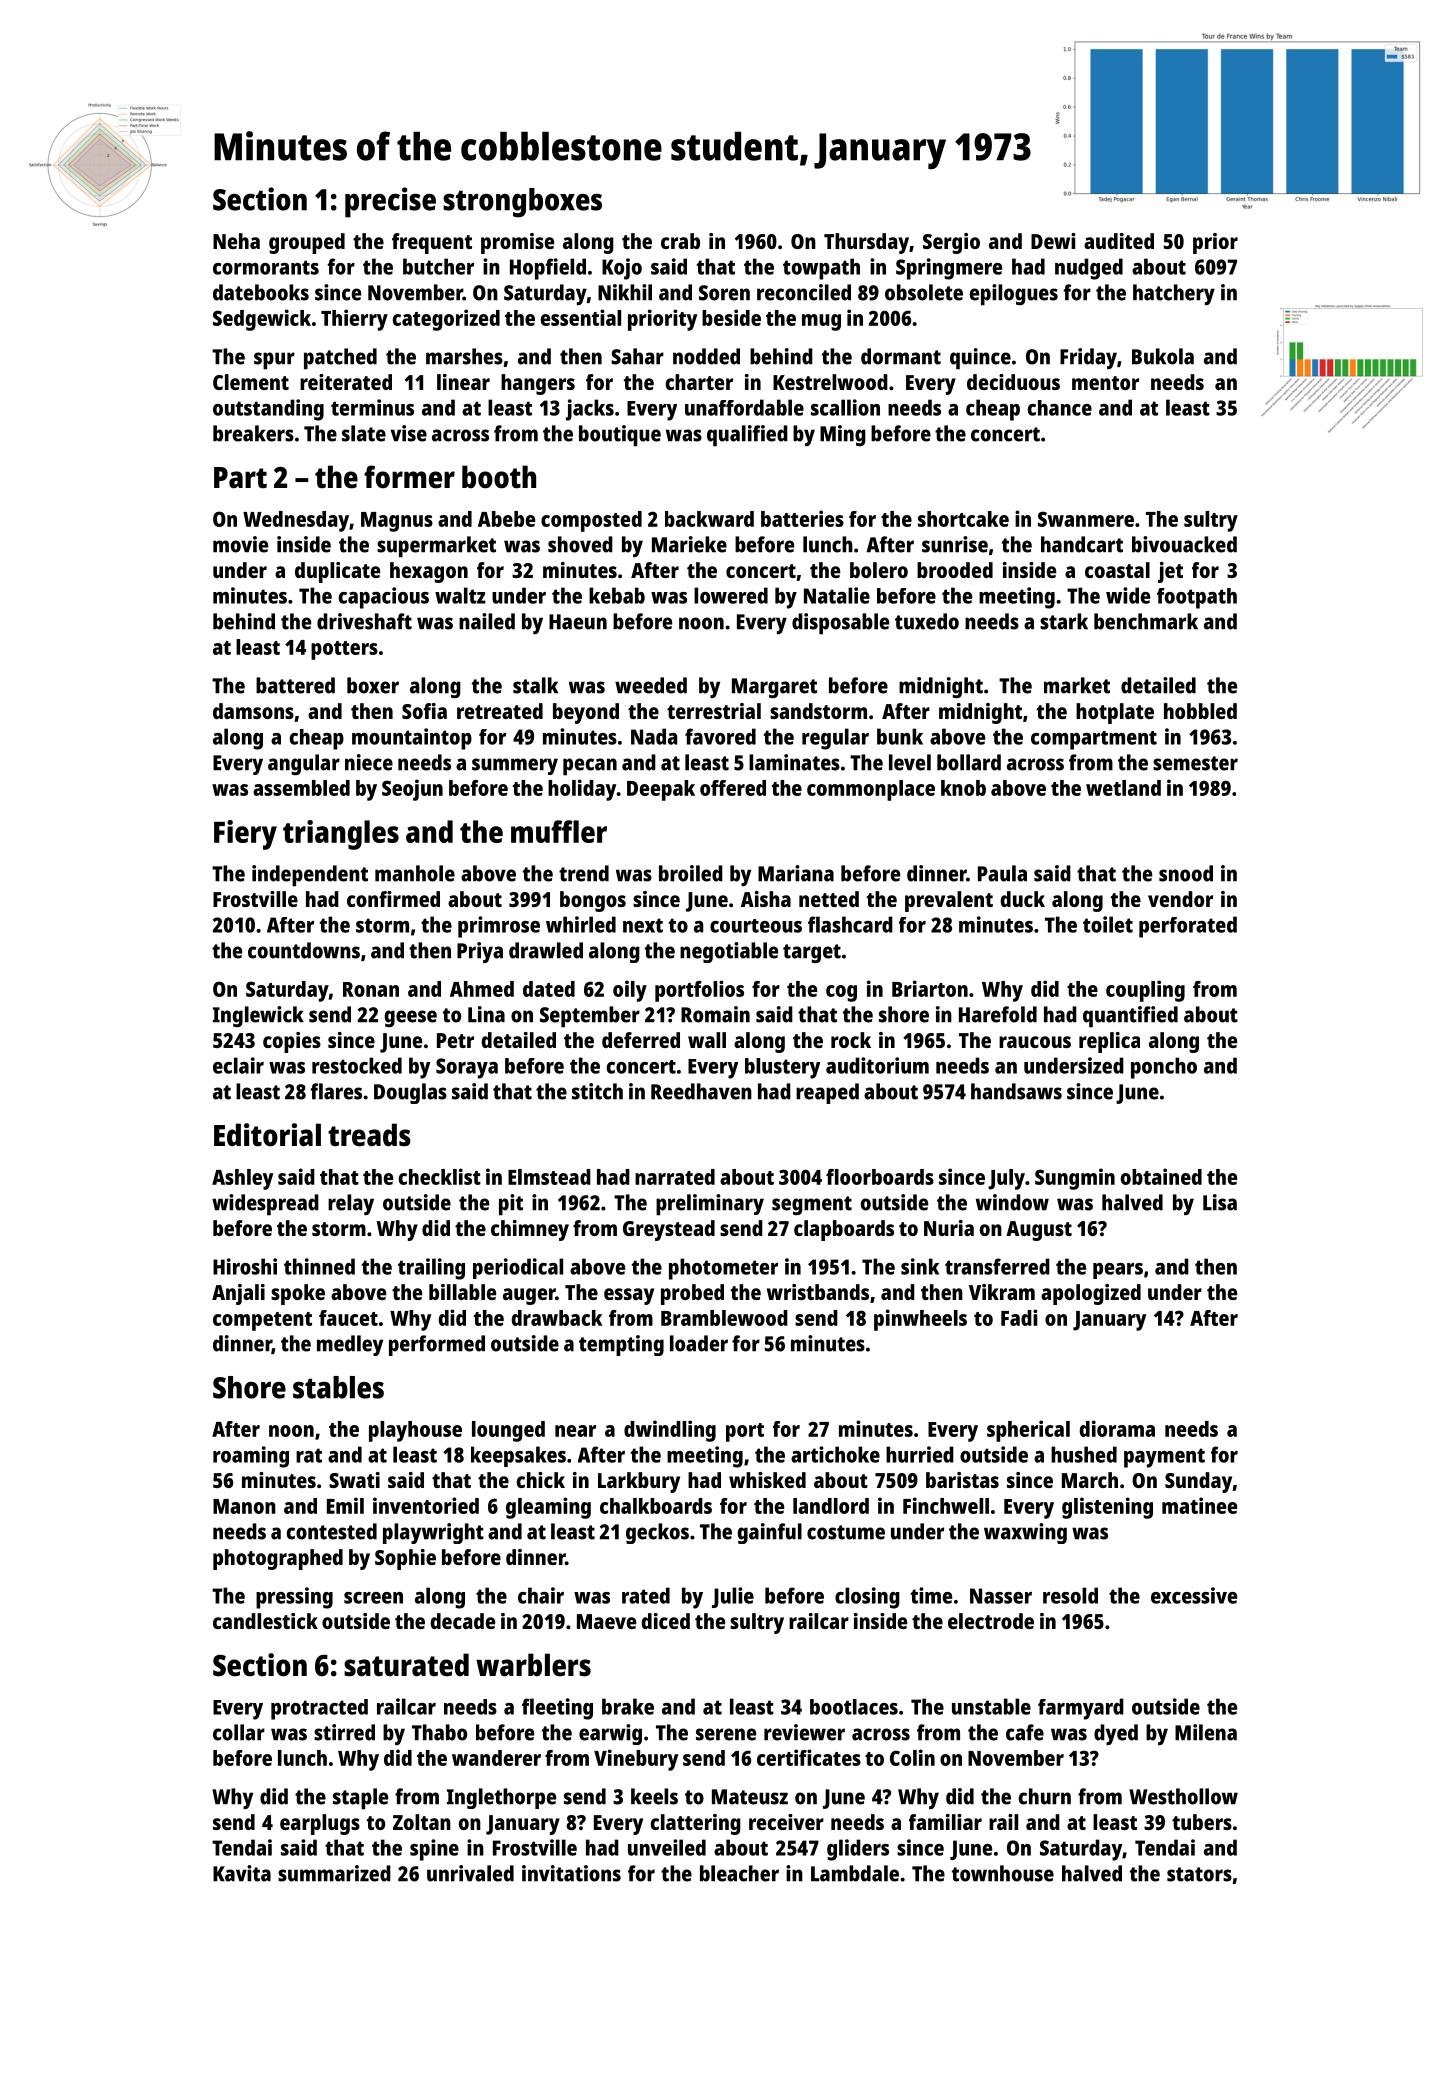 Image resolution: width=1450 pixels, height=2100 pixels. I want to click on Manon, so click(244, 1506).
